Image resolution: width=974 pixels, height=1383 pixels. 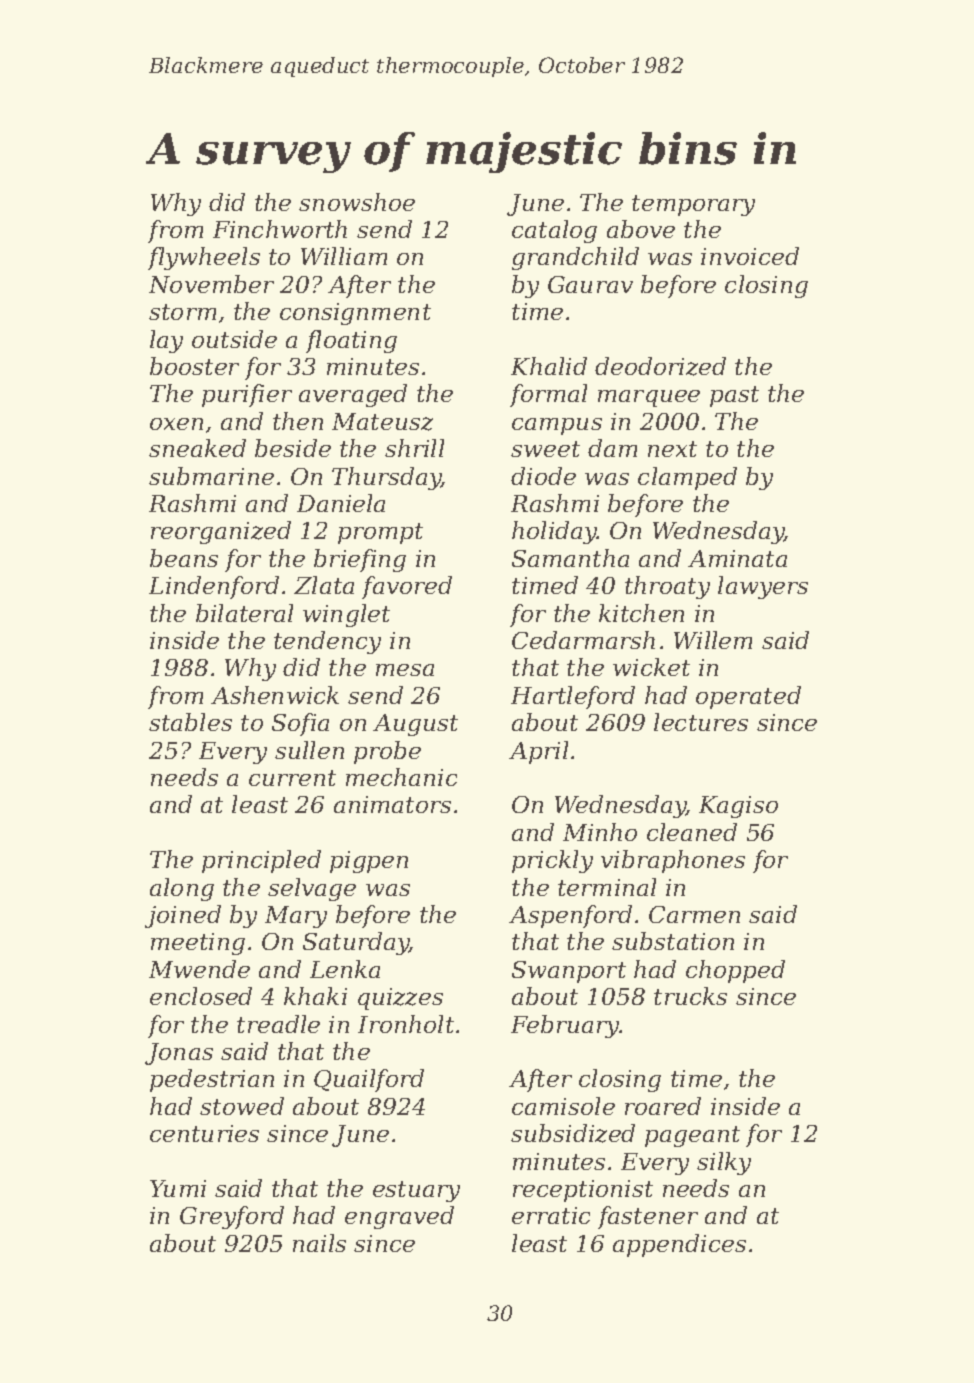 What do you see at coordinates (280, 229) in the screenshot?
I see `Finchworth` at bounding box center [280, 229].
